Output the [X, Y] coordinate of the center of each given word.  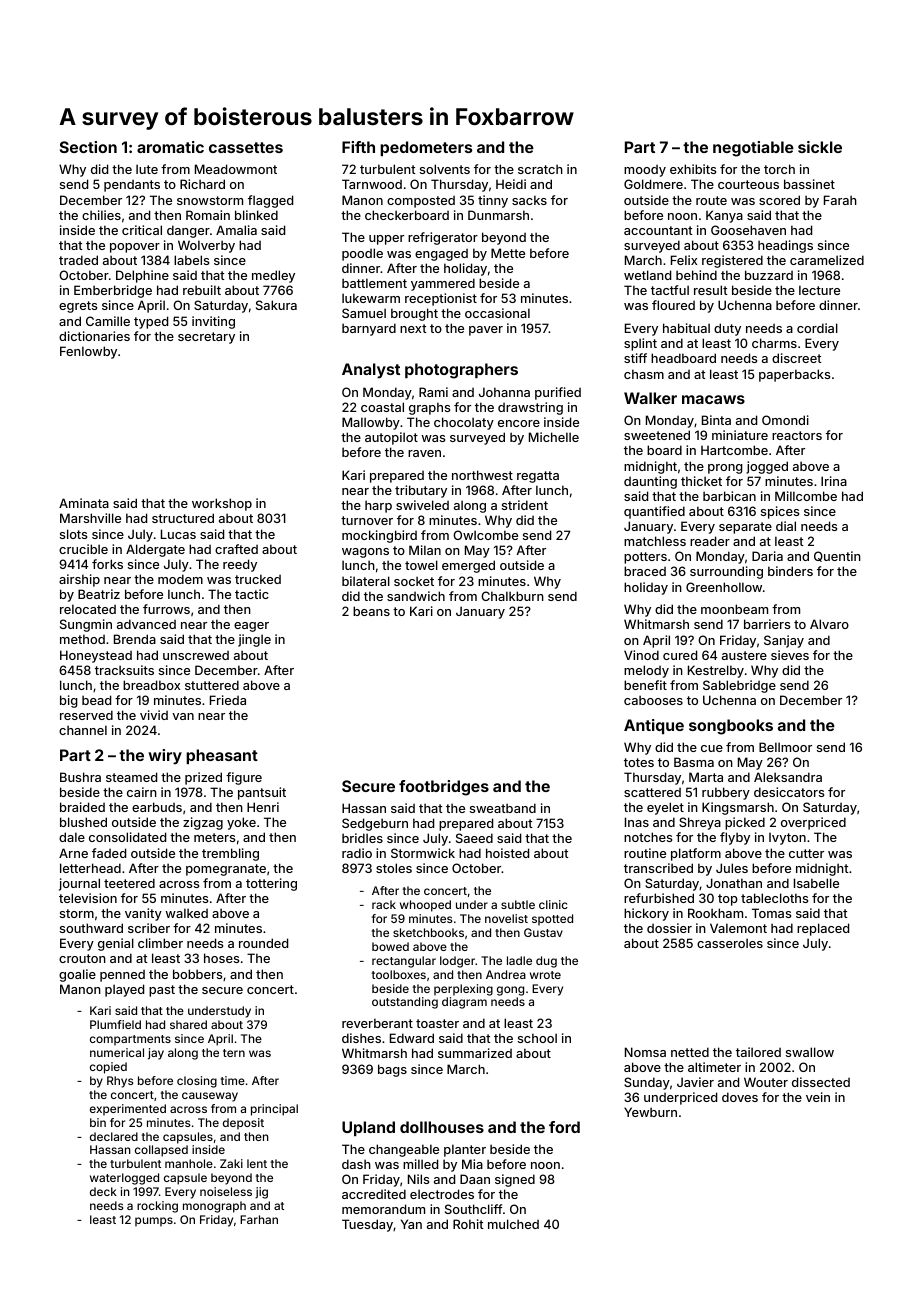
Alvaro [829, 624]
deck [103, 1191]
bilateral [366, 581]
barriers [767, 624]
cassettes [246, 147]
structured [183, 518]
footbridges [444, 788]
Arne [73, 853]
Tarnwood [372, 184]
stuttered [212, 685]
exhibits [693, 169]
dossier [669, 928]
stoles [394, 868]
